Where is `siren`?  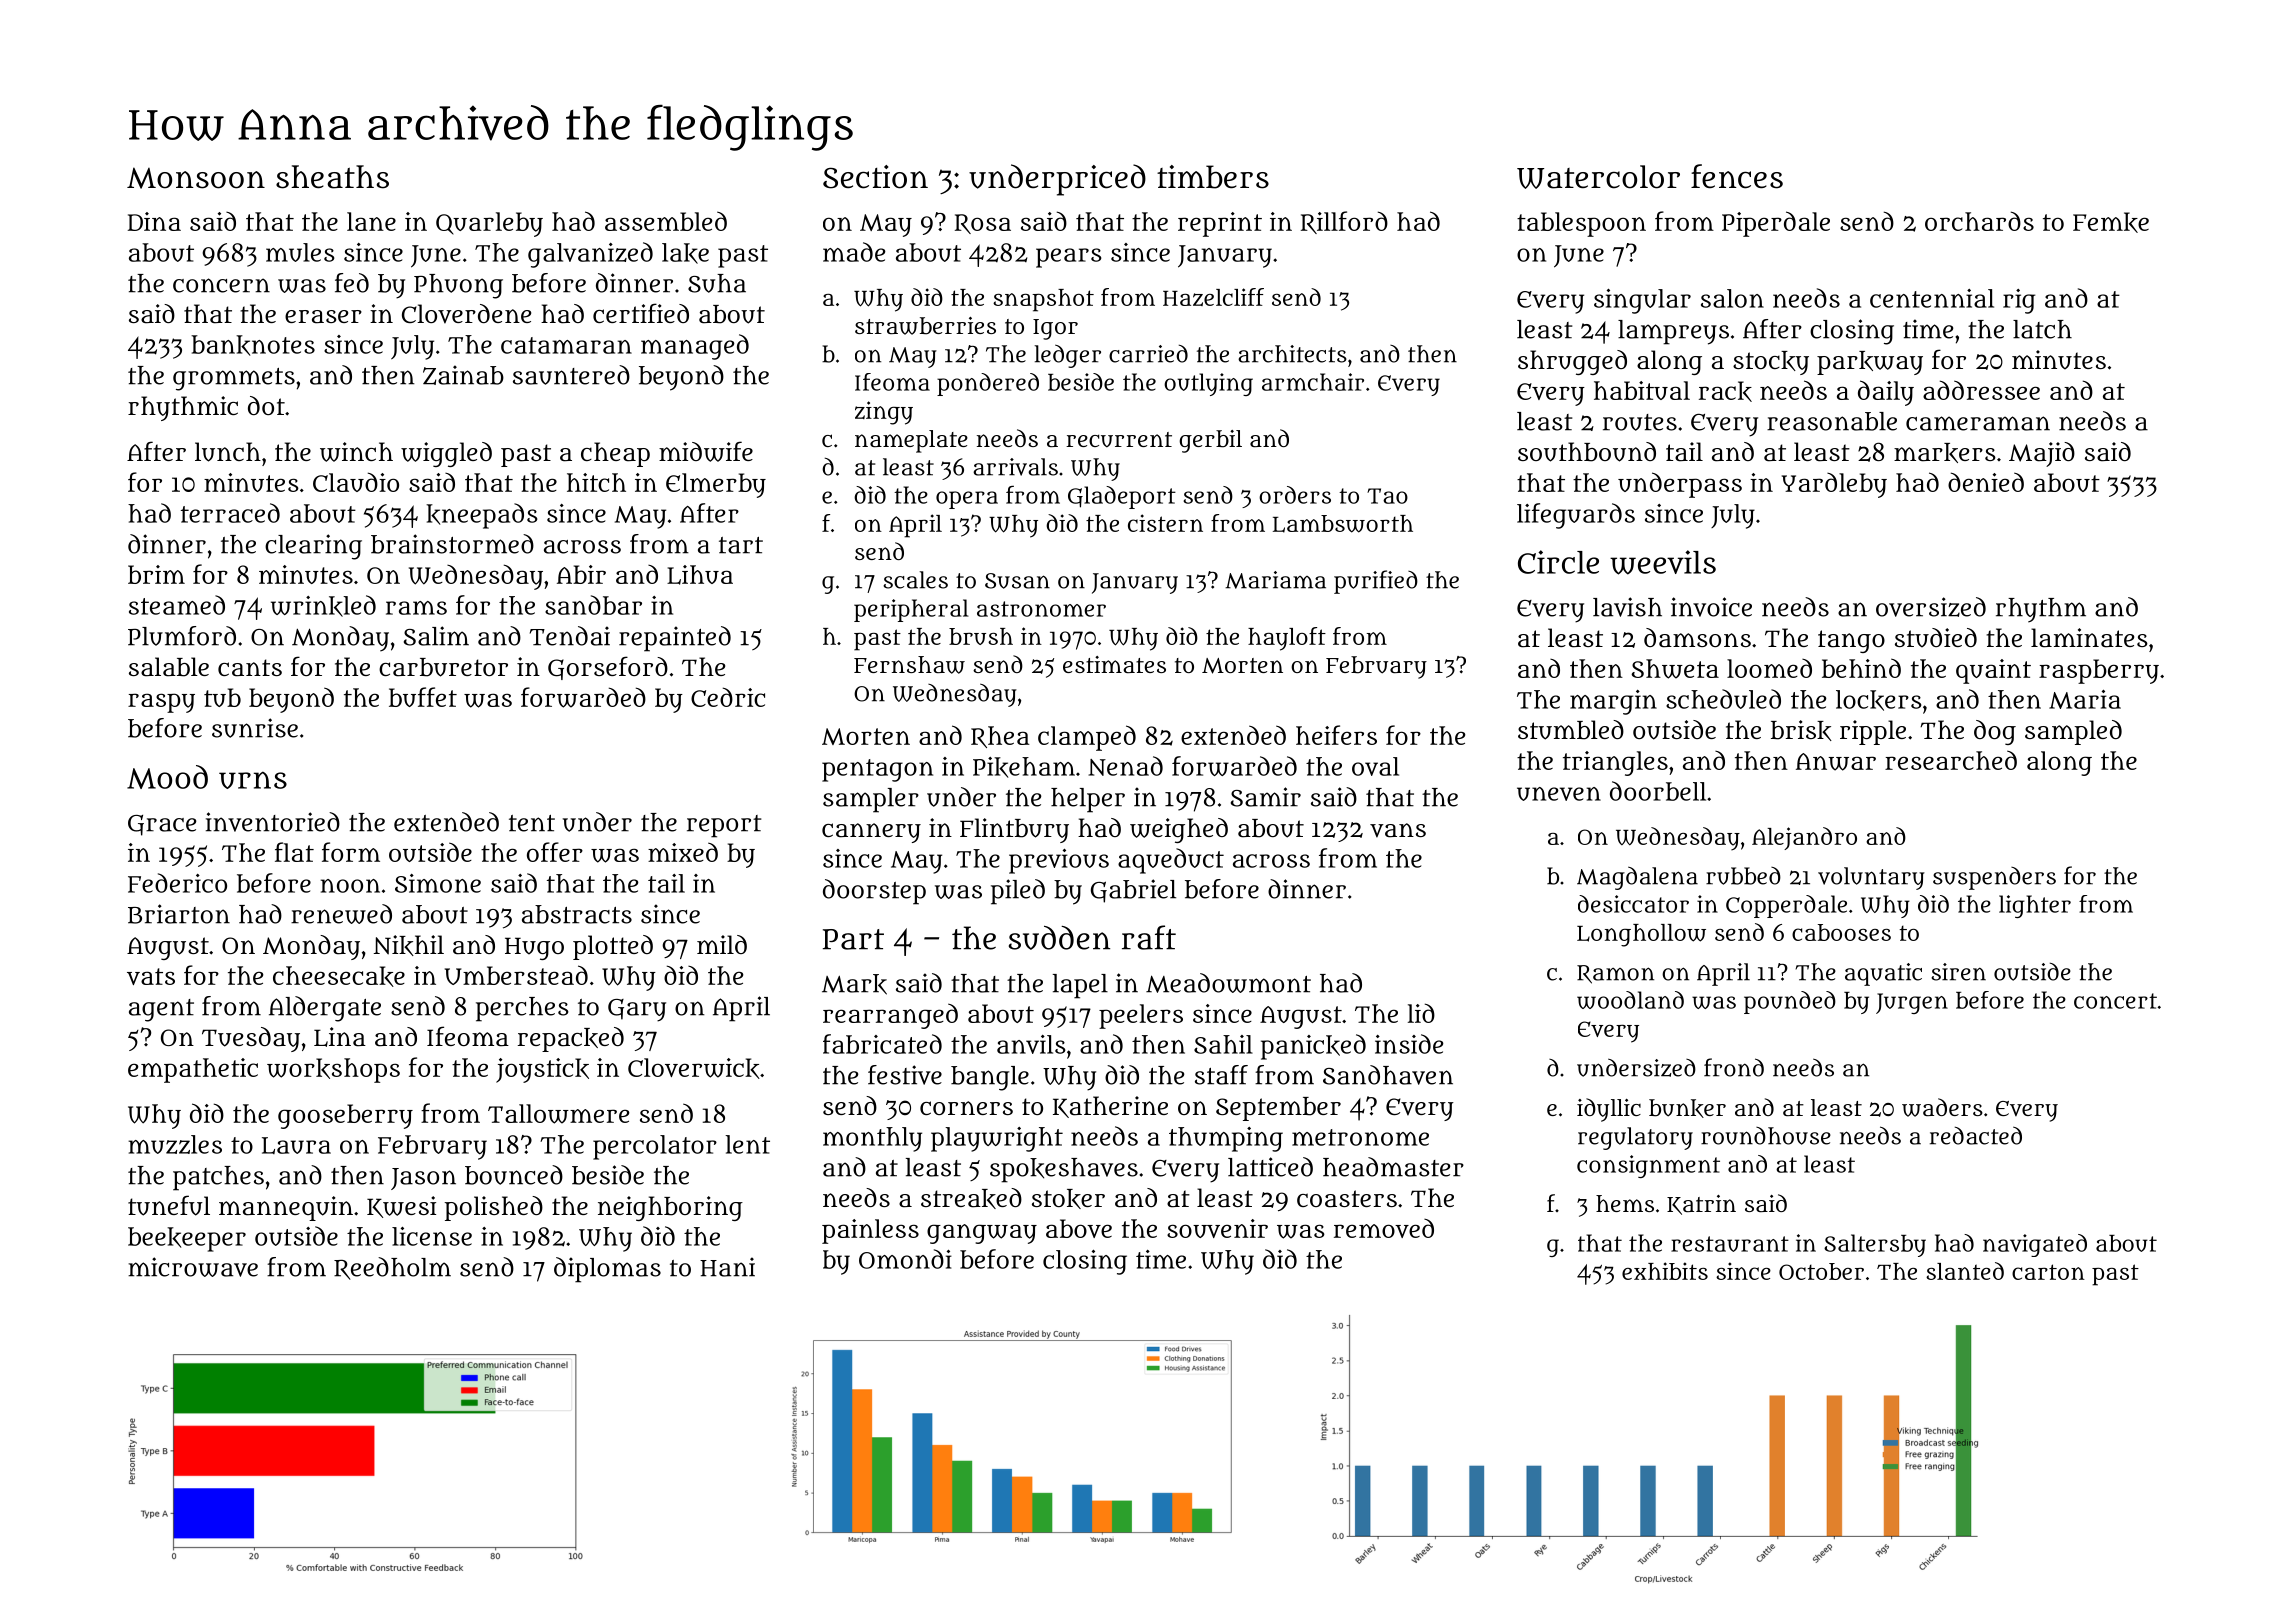
siren is located at coordinates (1958, 972).
